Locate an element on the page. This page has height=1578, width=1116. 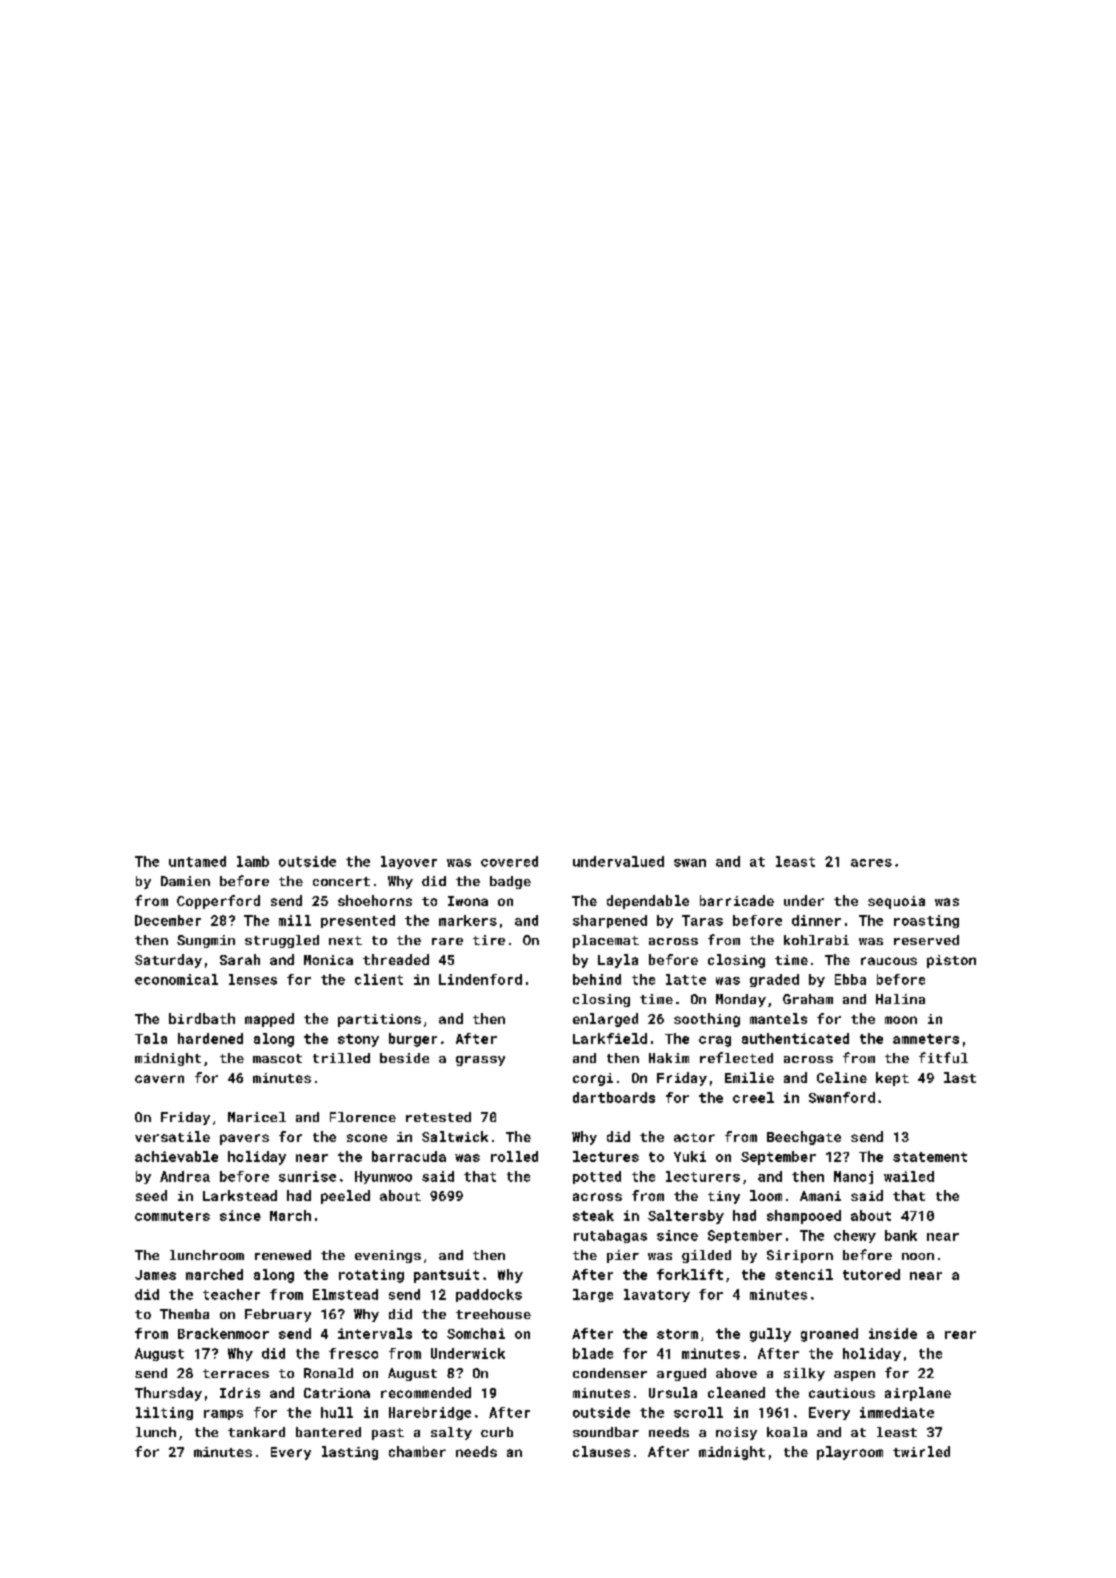
shampooed is located at coordinates (804, 1217).
